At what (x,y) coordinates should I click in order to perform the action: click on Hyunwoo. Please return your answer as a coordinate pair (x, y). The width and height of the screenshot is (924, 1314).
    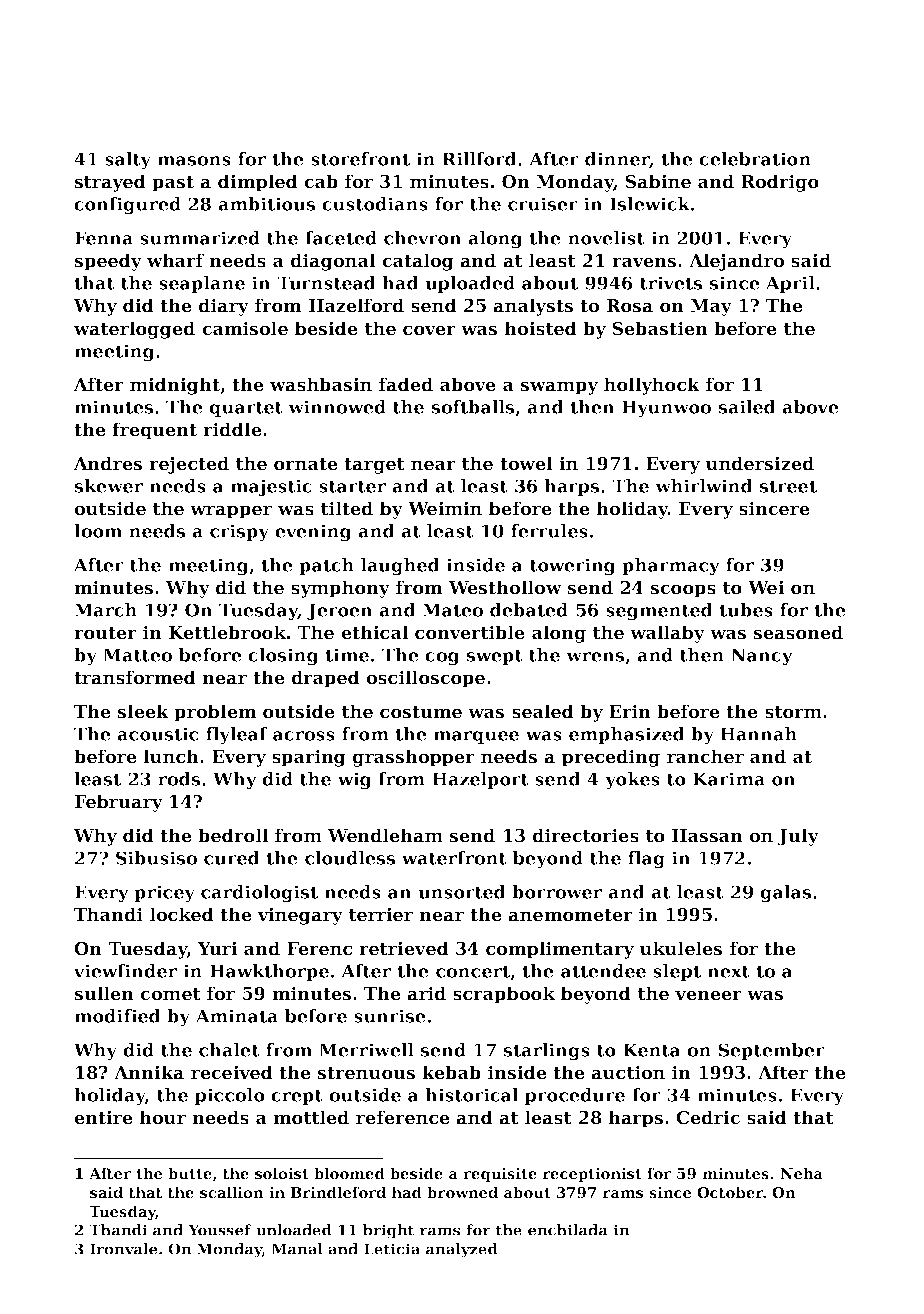
    Looking at the image, I should click on (666, 409).
